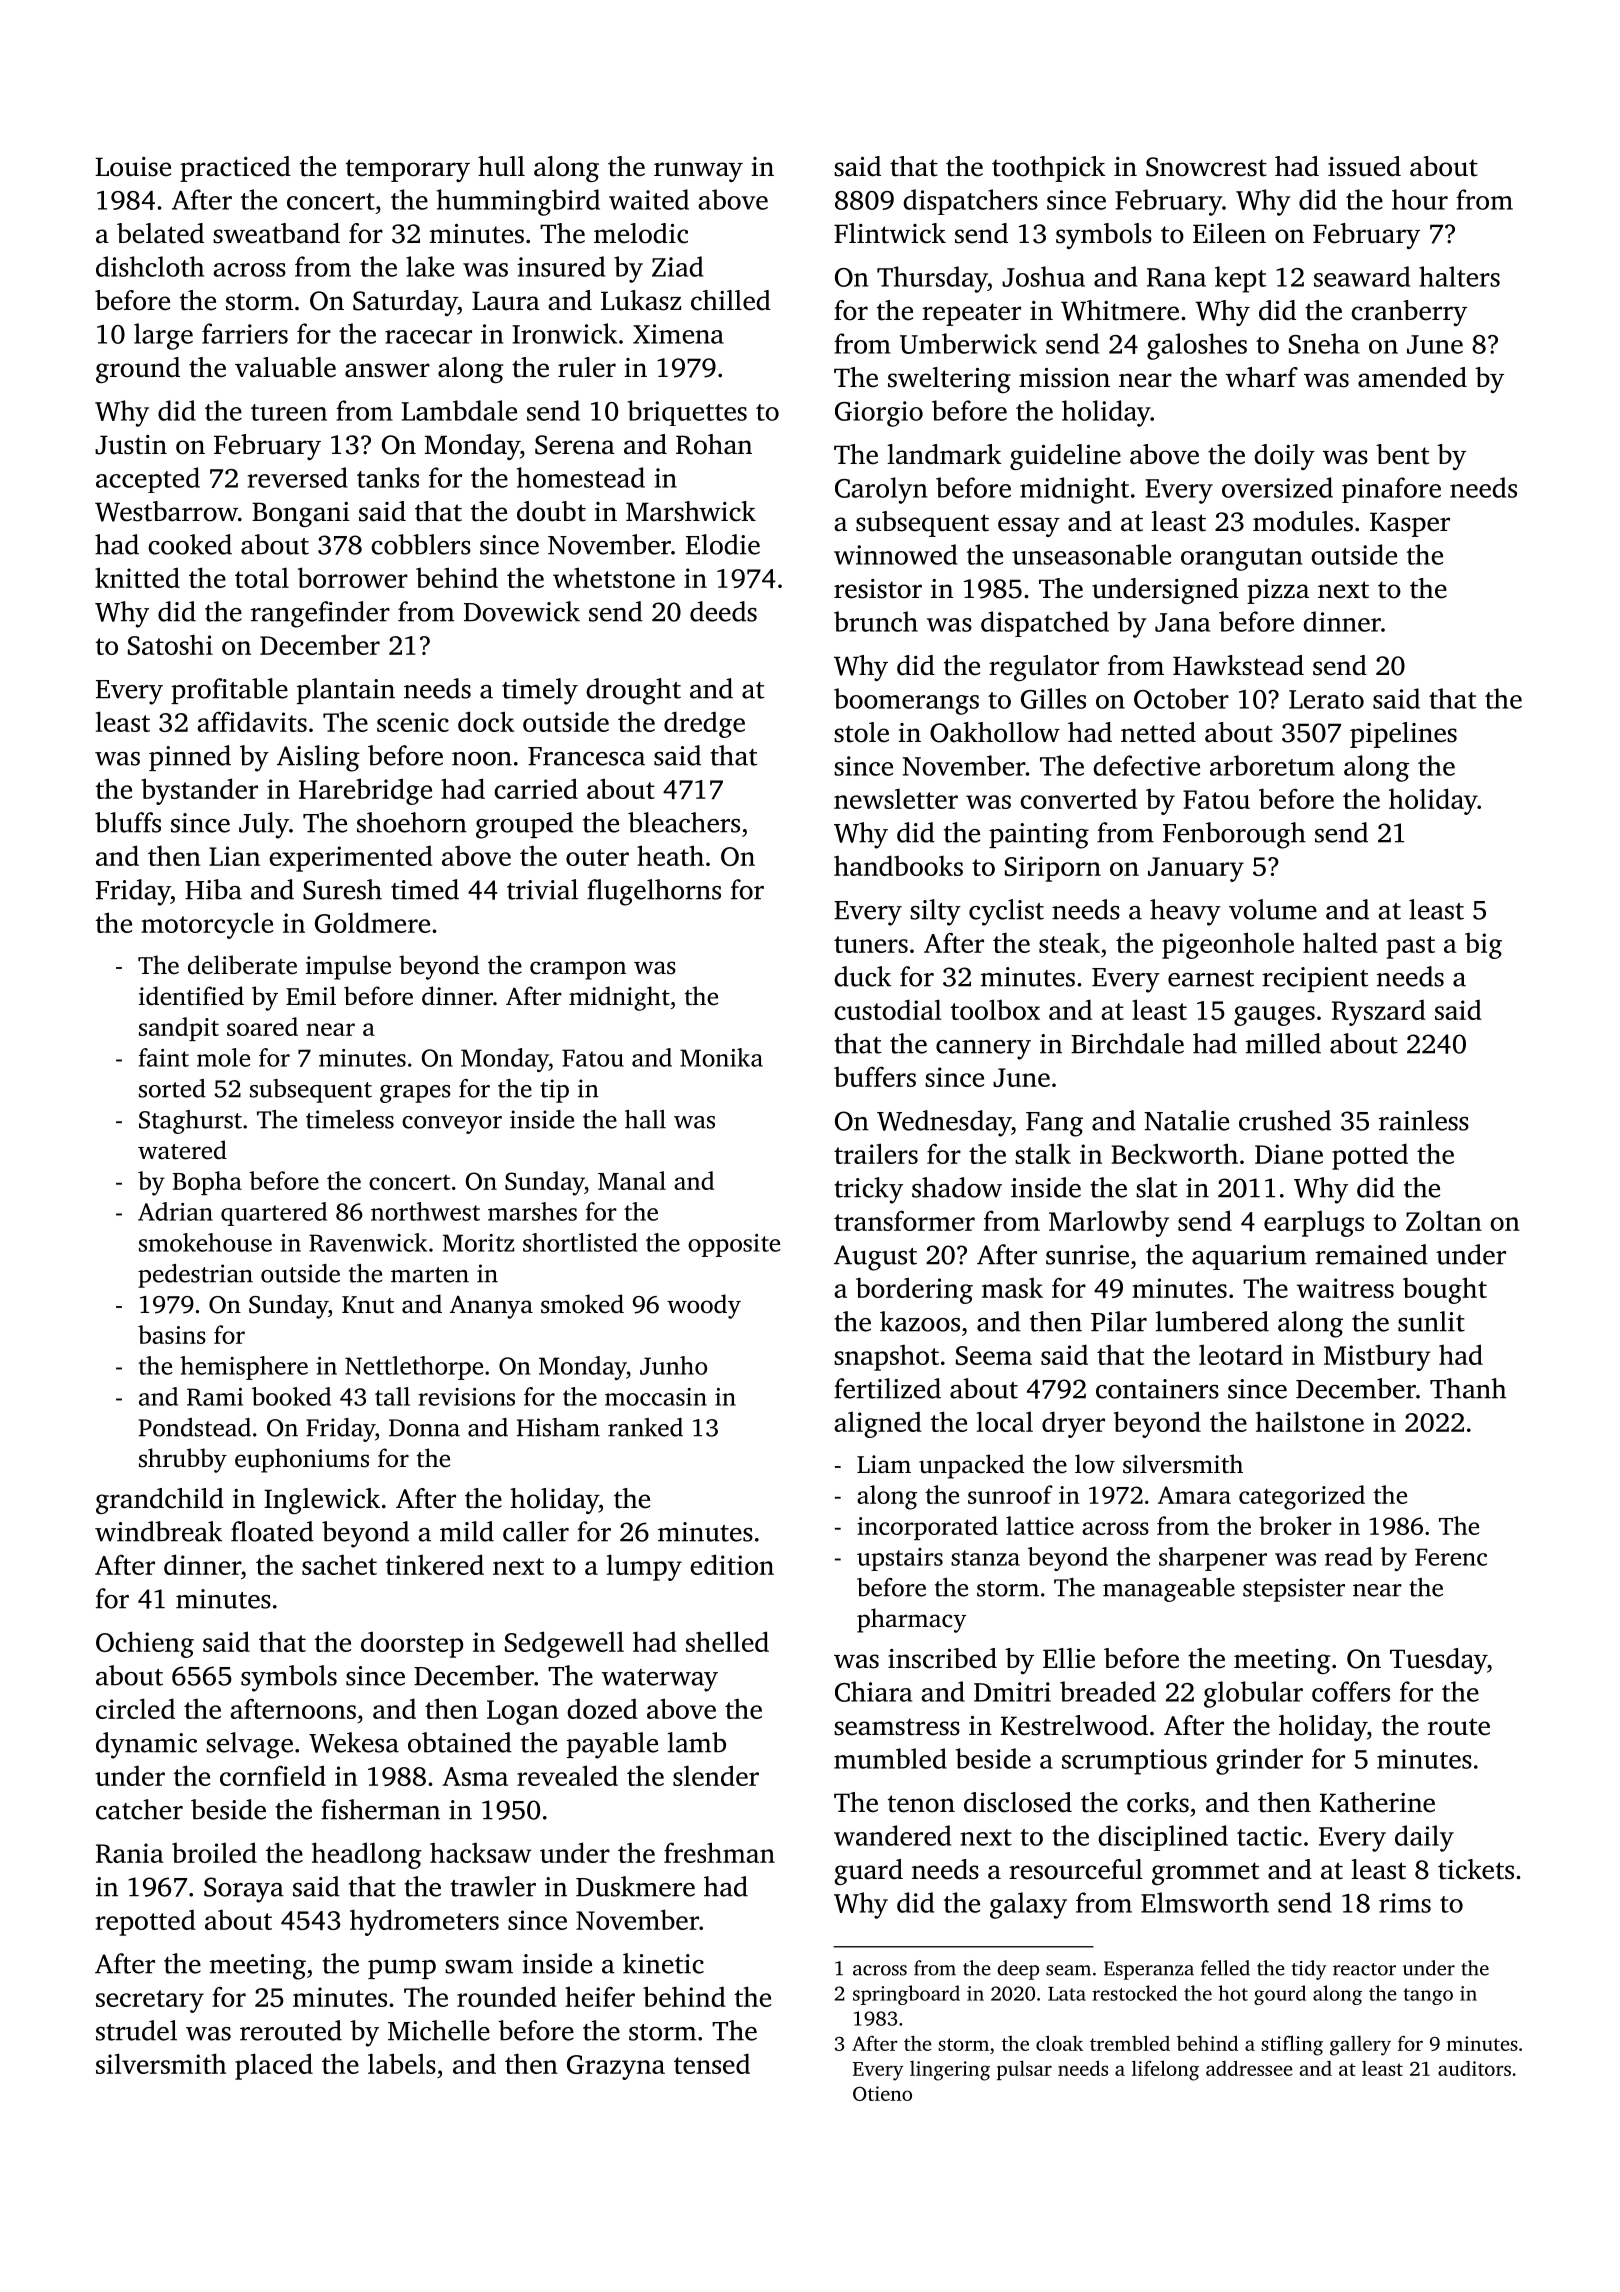 Image resolution: width=1620 pixels, height=2292 pixels. I want to click on placed, so click(274, 2066).
